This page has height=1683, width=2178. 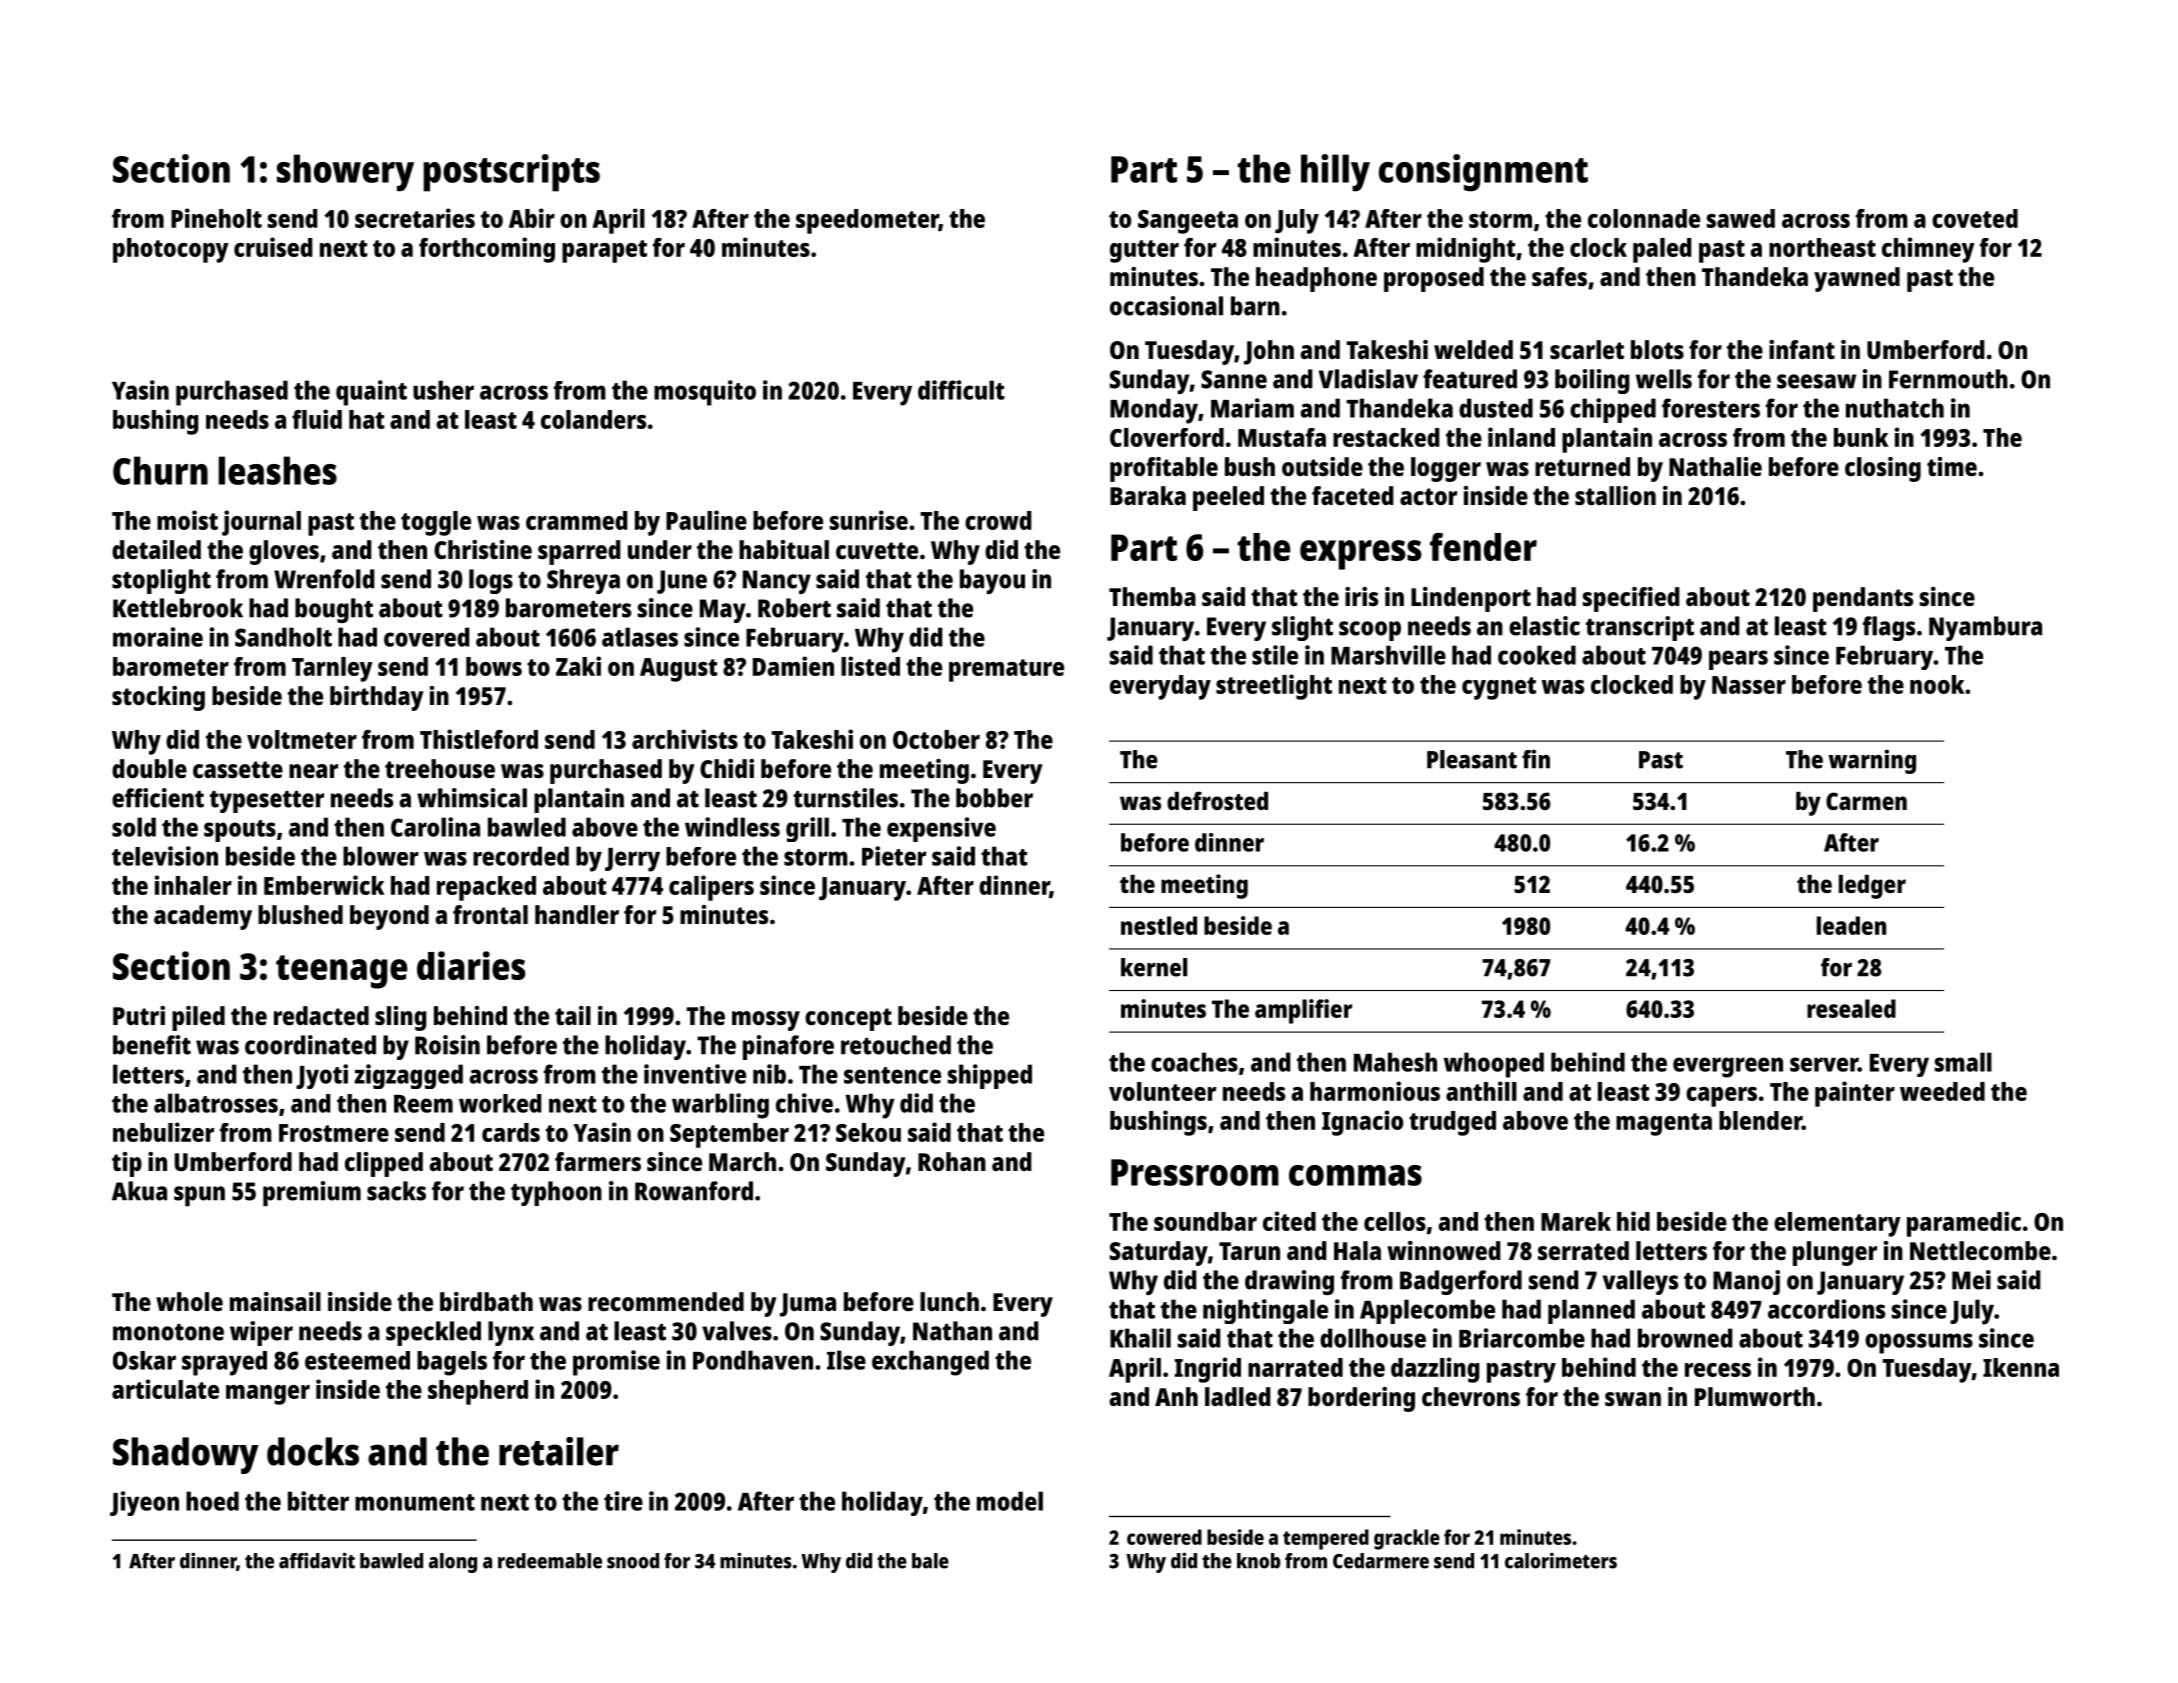 What do you see at coordinates (1816, 381) in the page?
I see `seesaw` at bounding box center [1816, 381].
